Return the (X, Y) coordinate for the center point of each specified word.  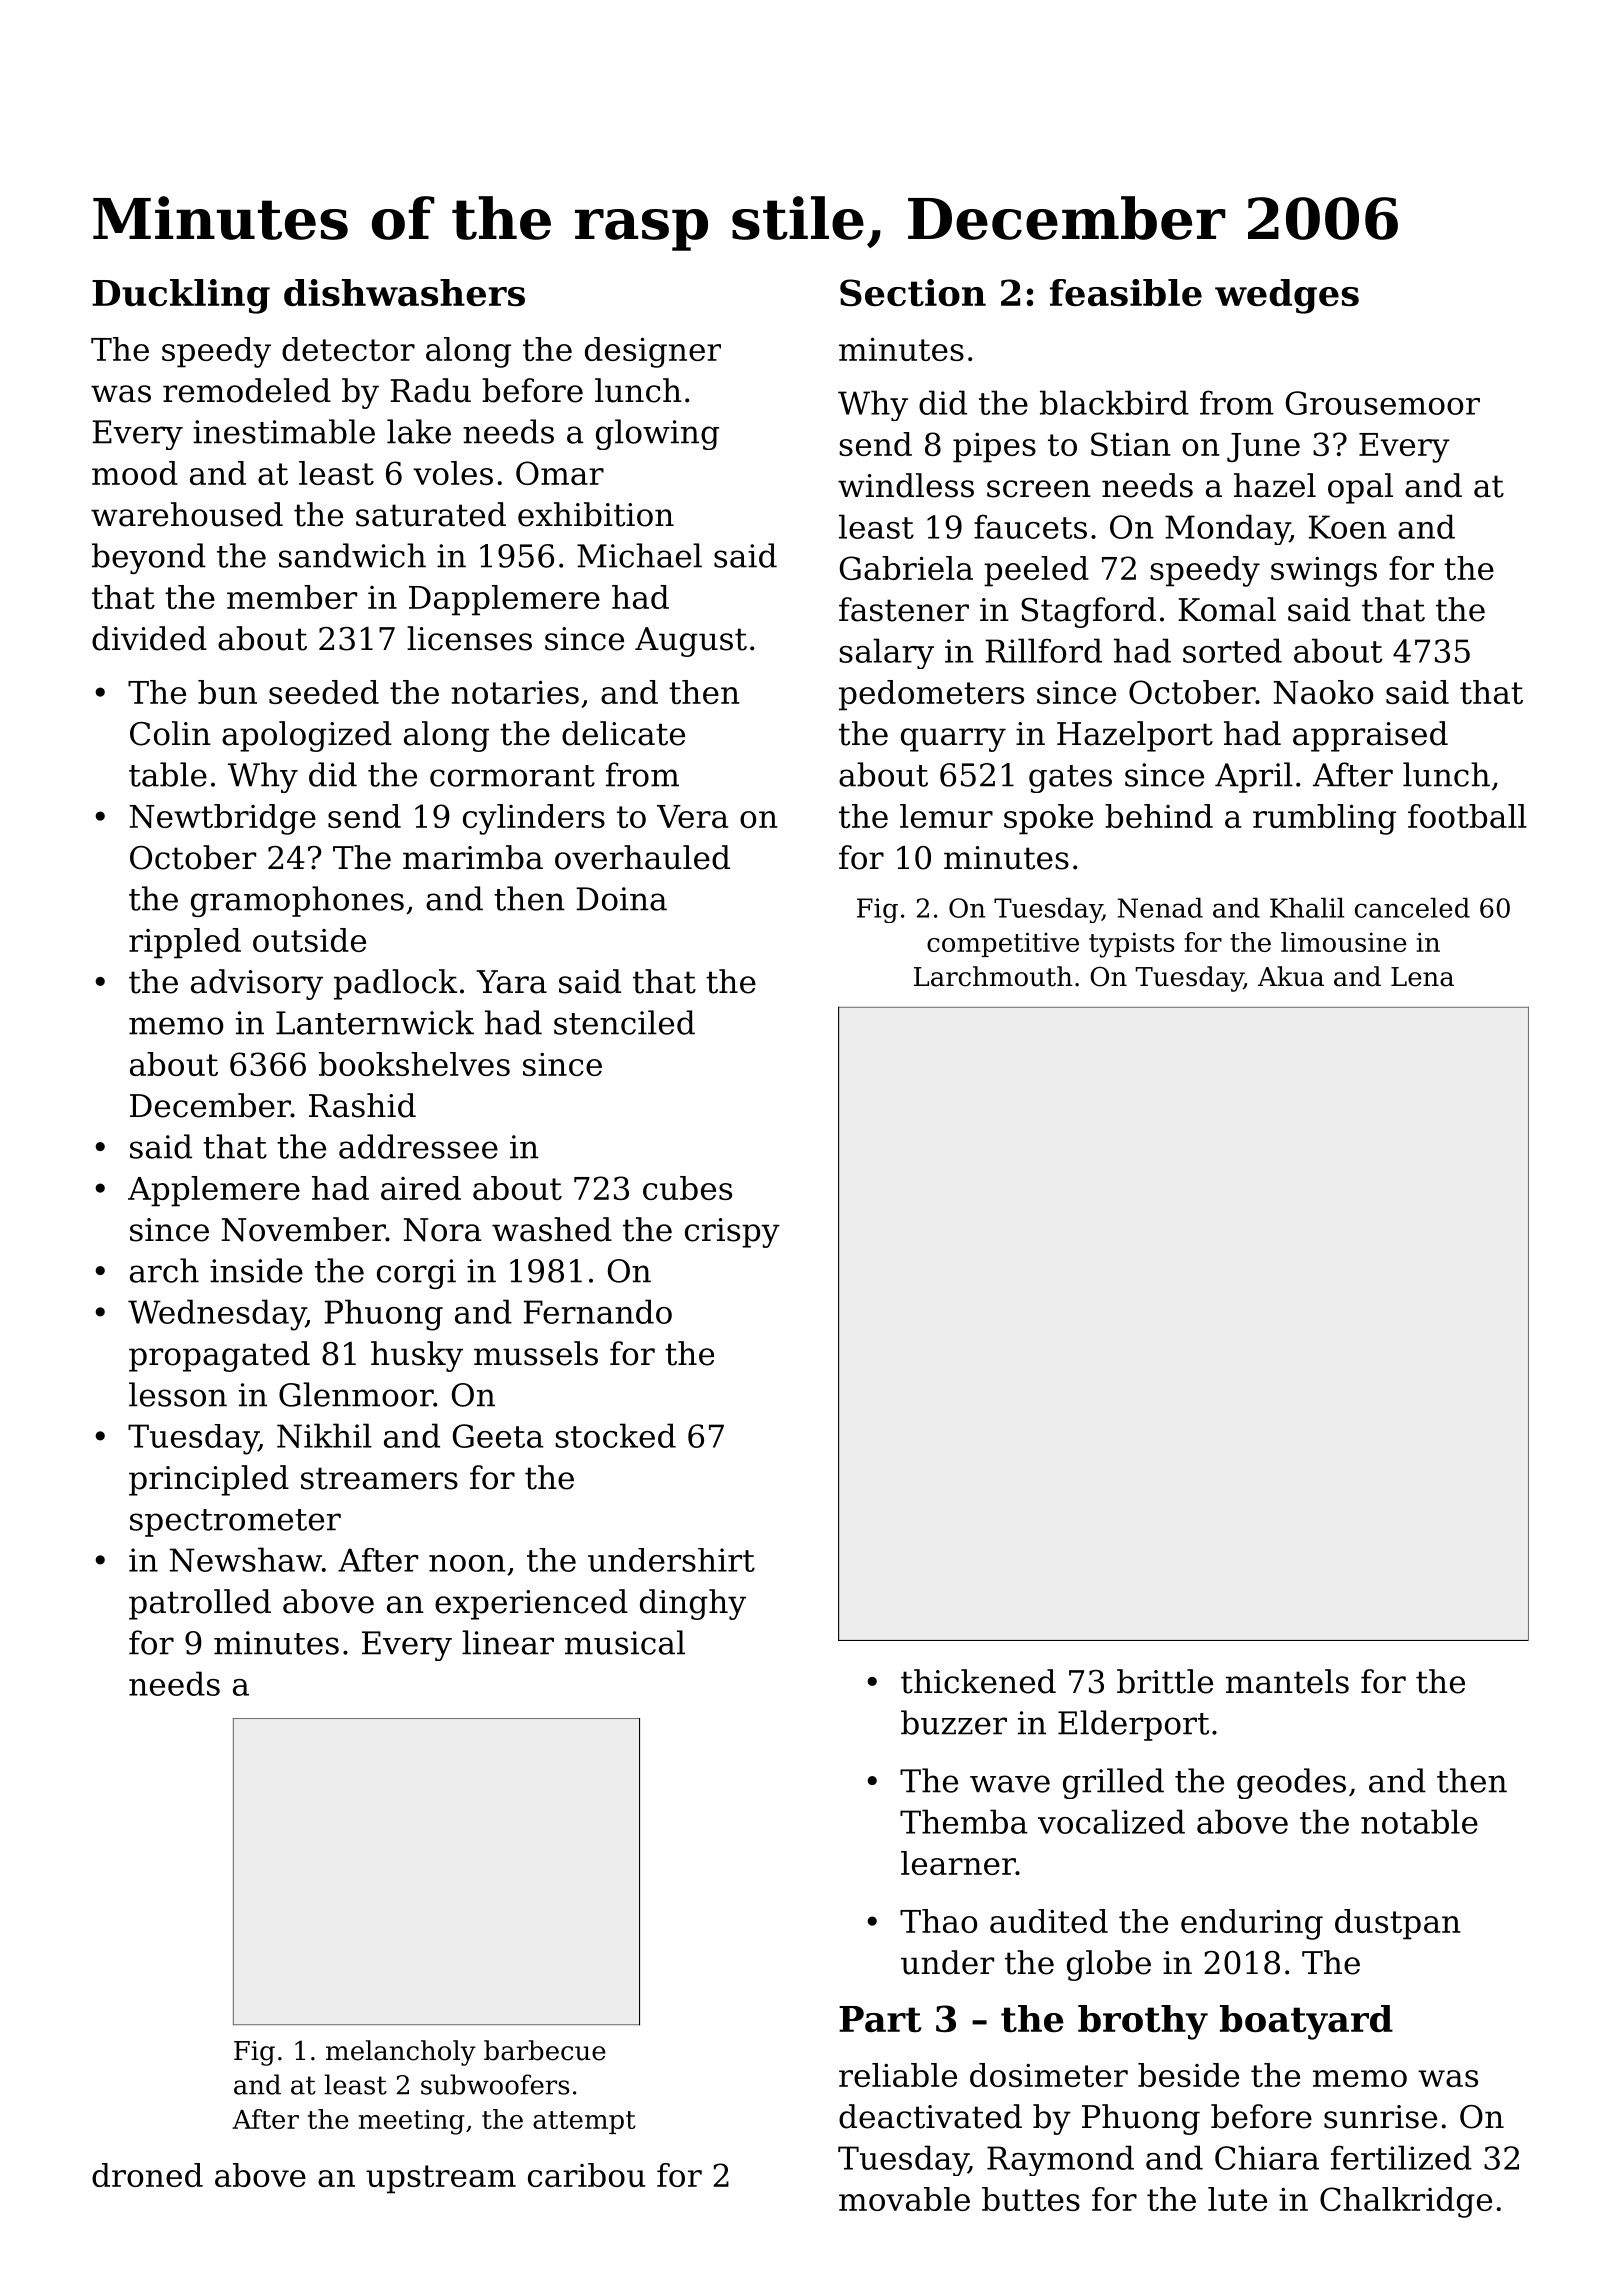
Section (913, 292)
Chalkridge (1406, 2202)
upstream (441, 2179)
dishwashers (404, 292)
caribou (586, 2175)
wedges (1287, 296)
